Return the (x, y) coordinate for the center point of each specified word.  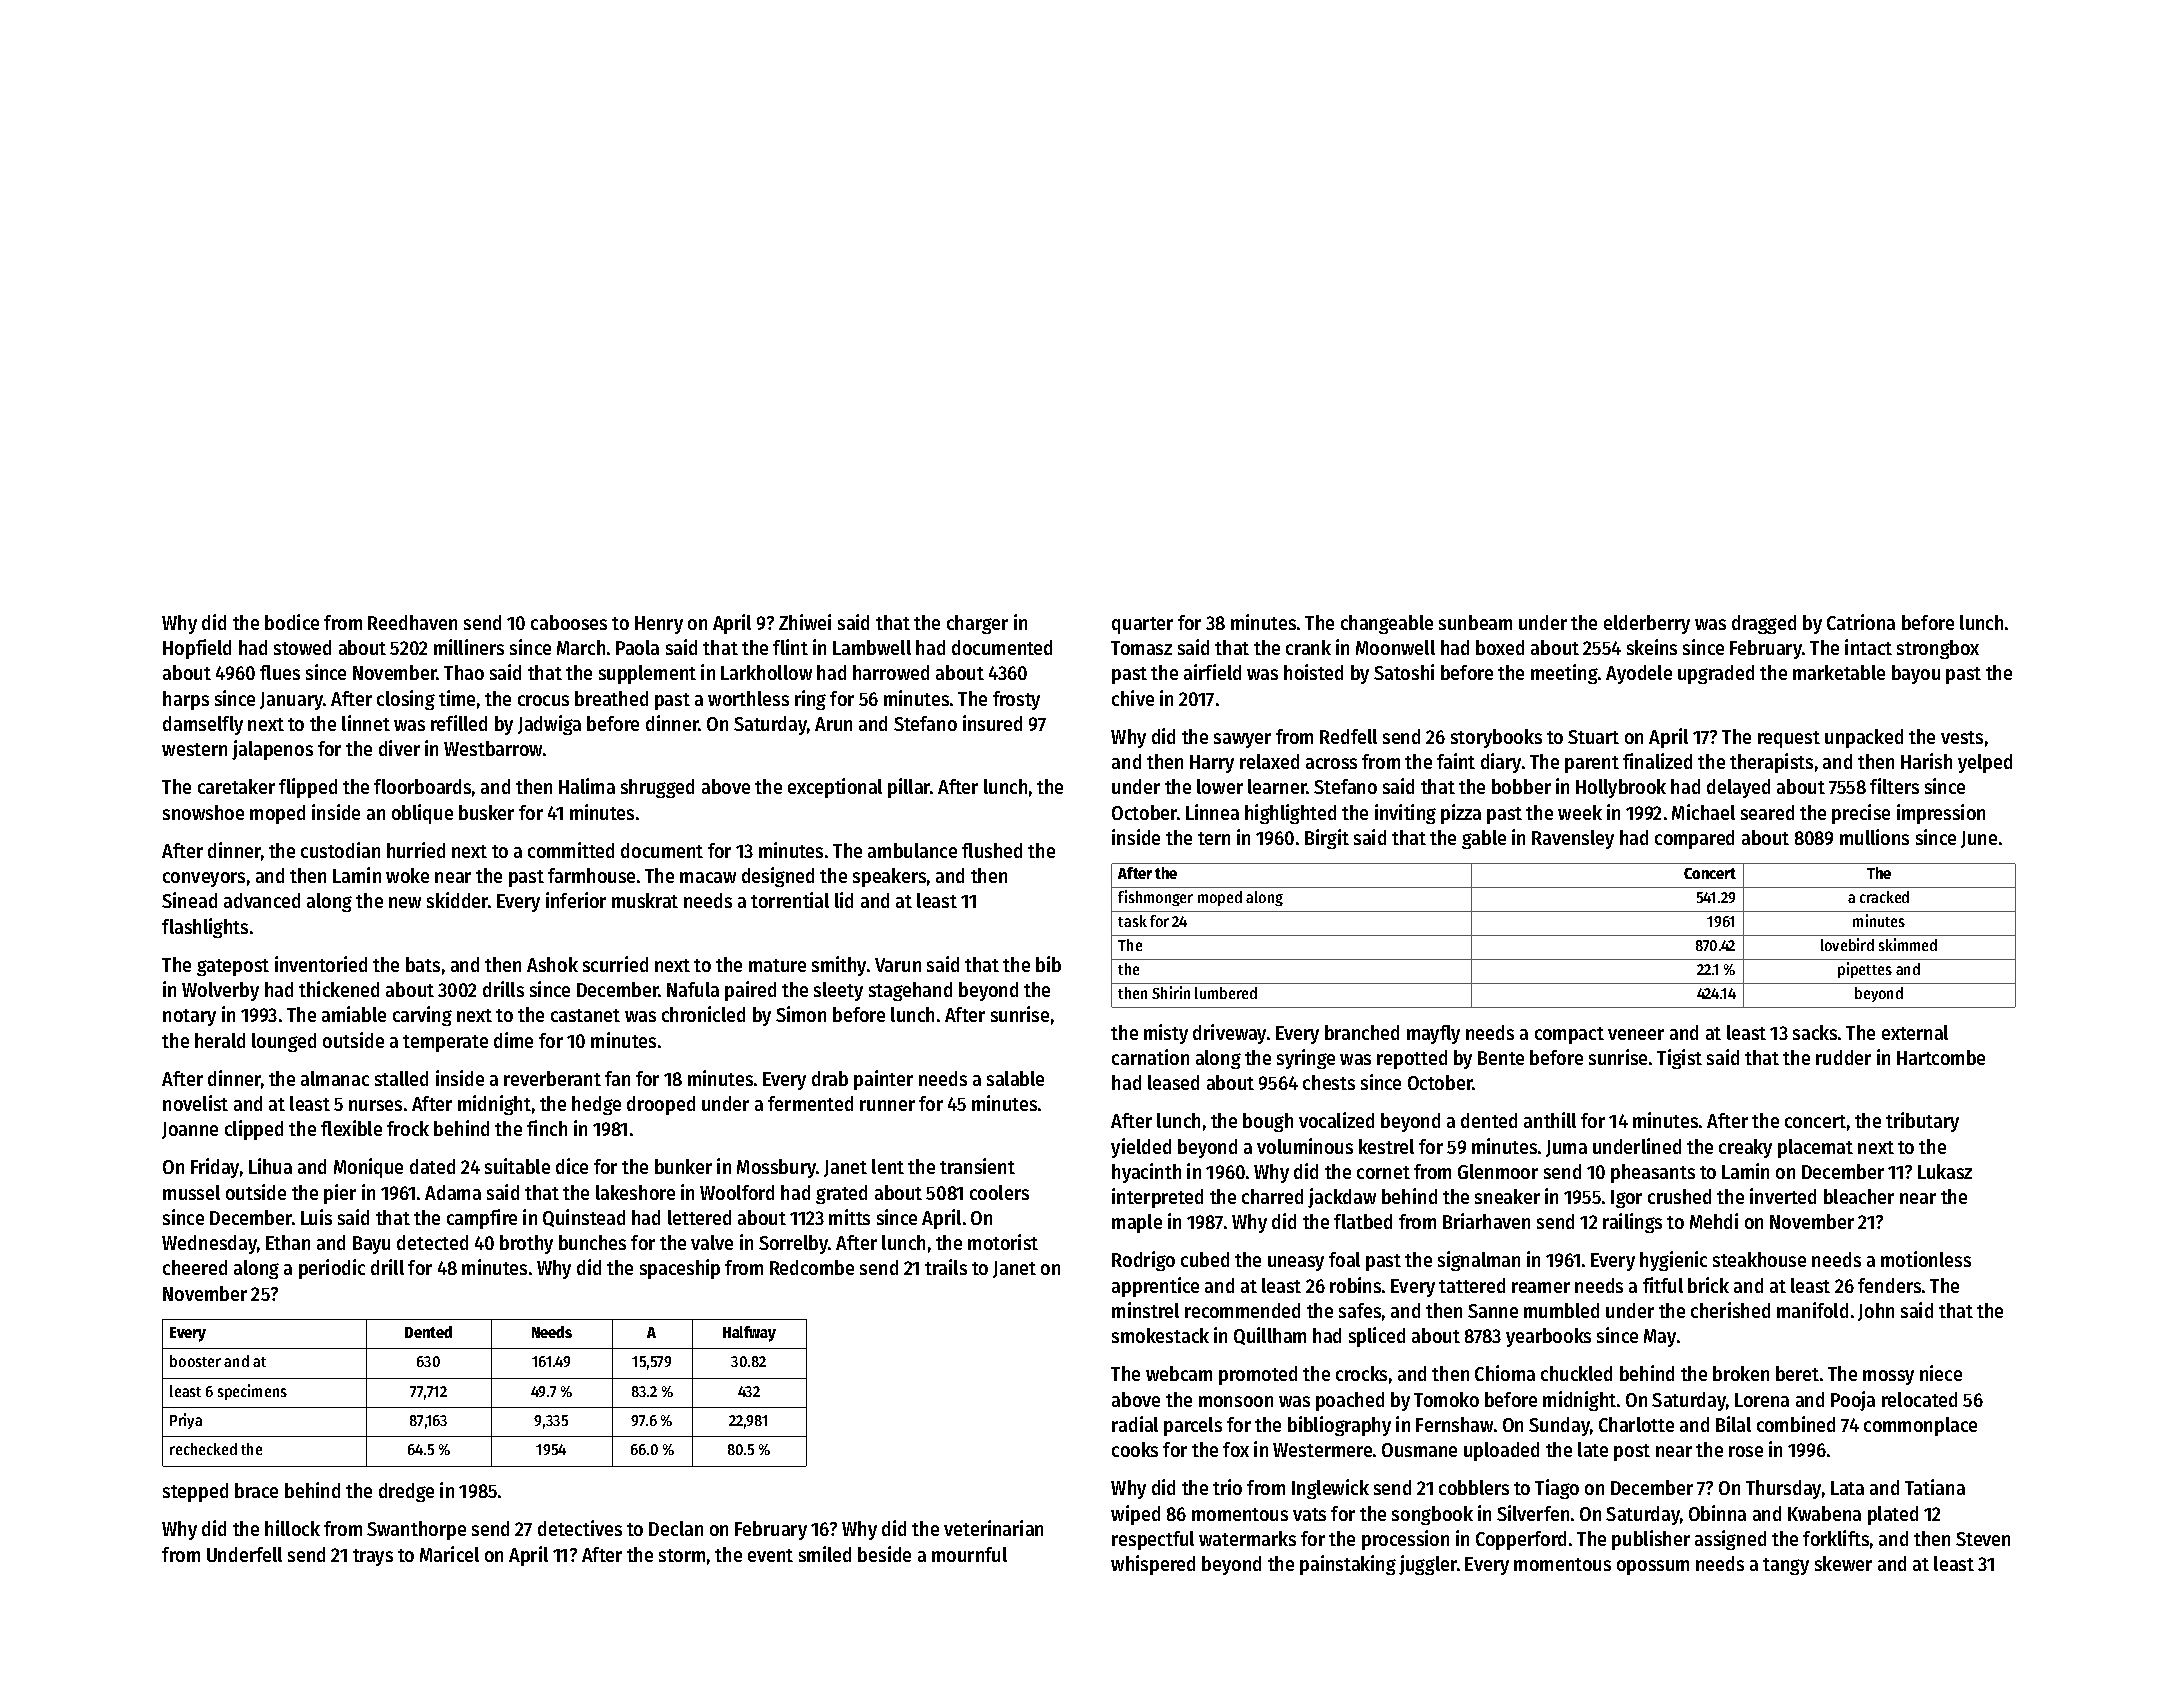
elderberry (1647, 624)
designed (778, 877)
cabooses (569, 622)
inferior (576, 900)
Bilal (1733, 1424)
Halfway (749, 1334)
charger (977, 624)
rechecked (203, 1449)
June (1979, 839)
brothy (526, 1244)
